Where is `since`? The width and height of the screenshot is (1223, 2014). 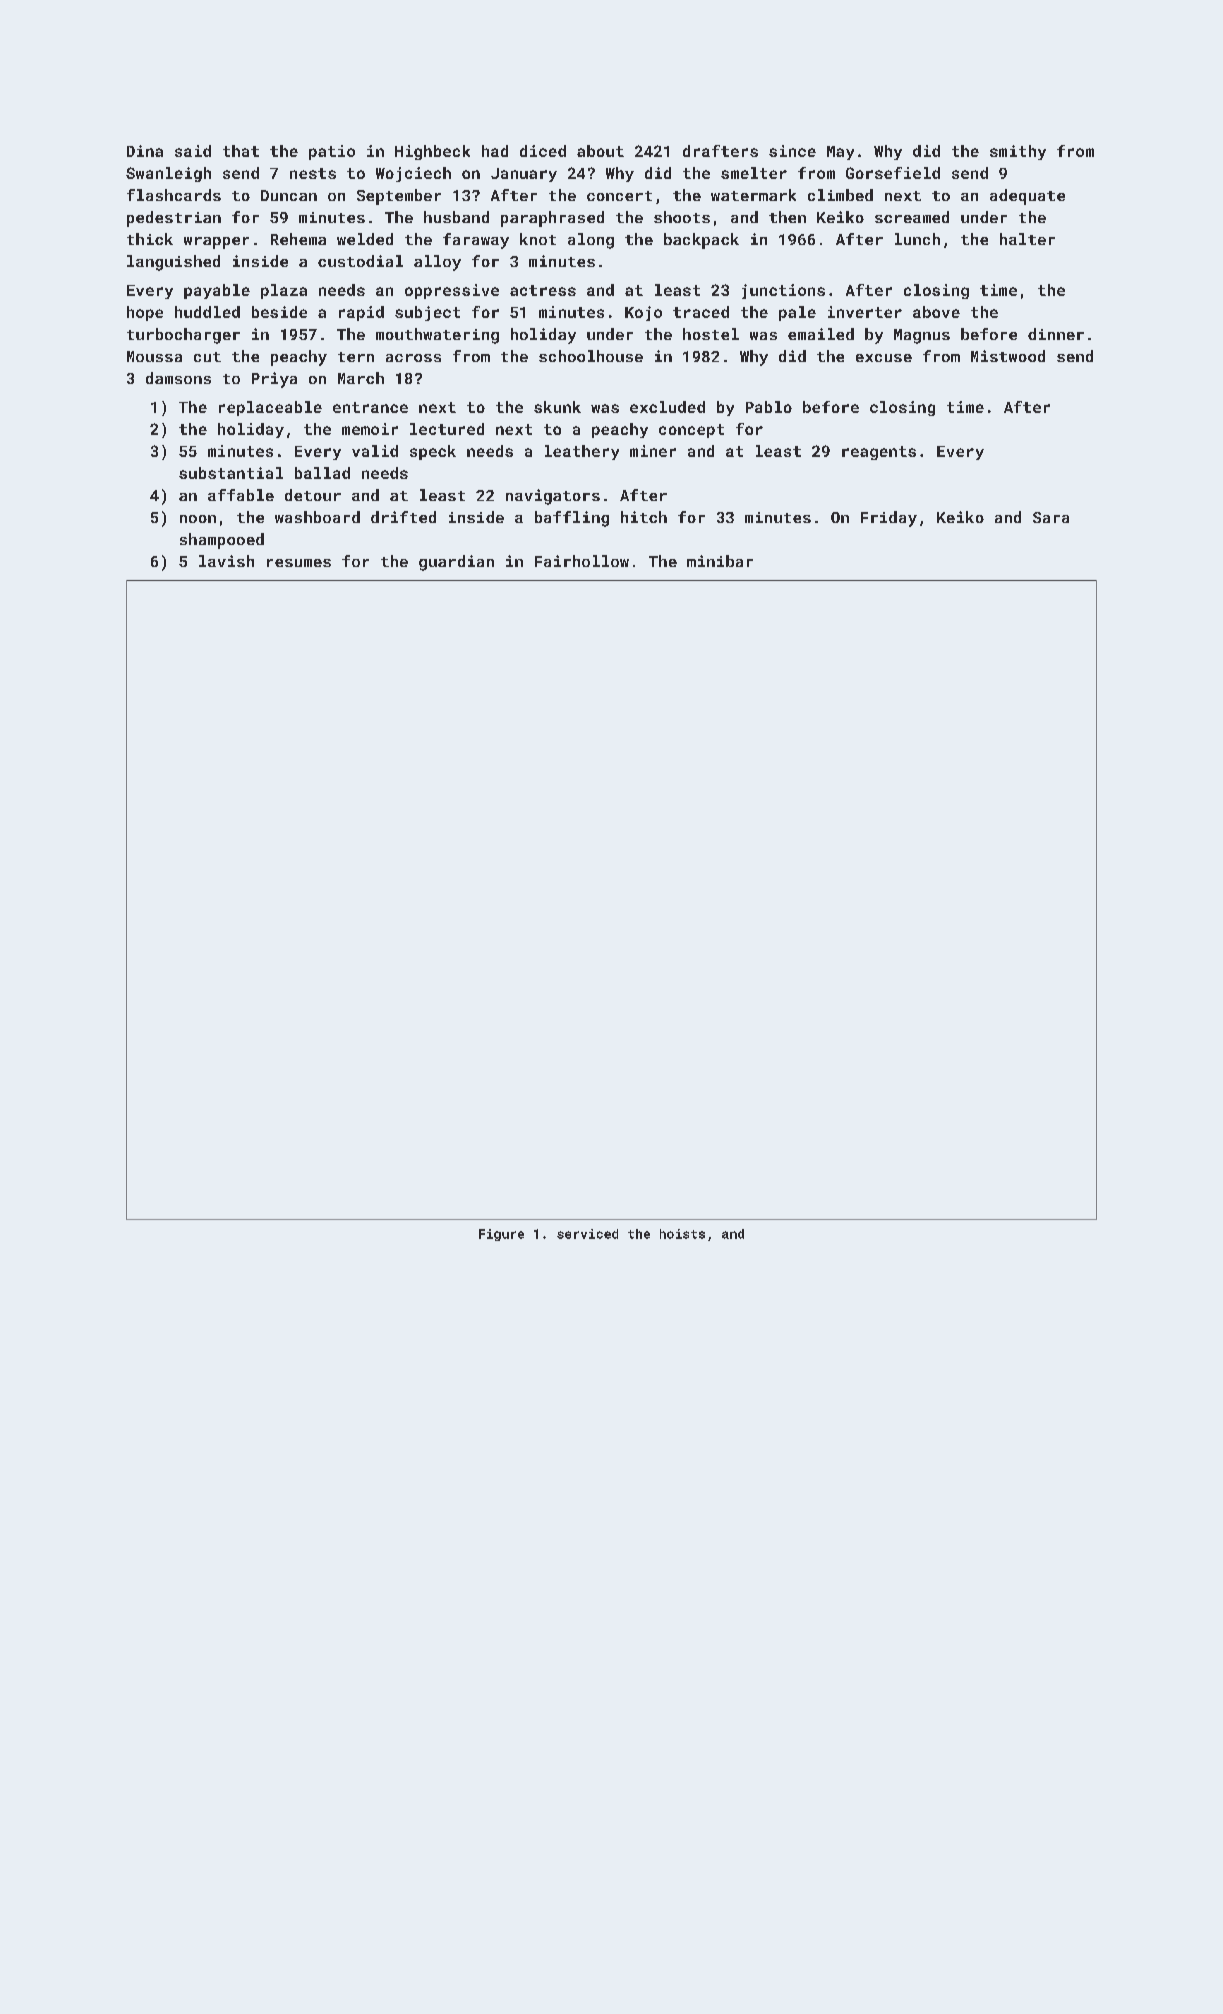 since is located at coordinates (792, 151).
